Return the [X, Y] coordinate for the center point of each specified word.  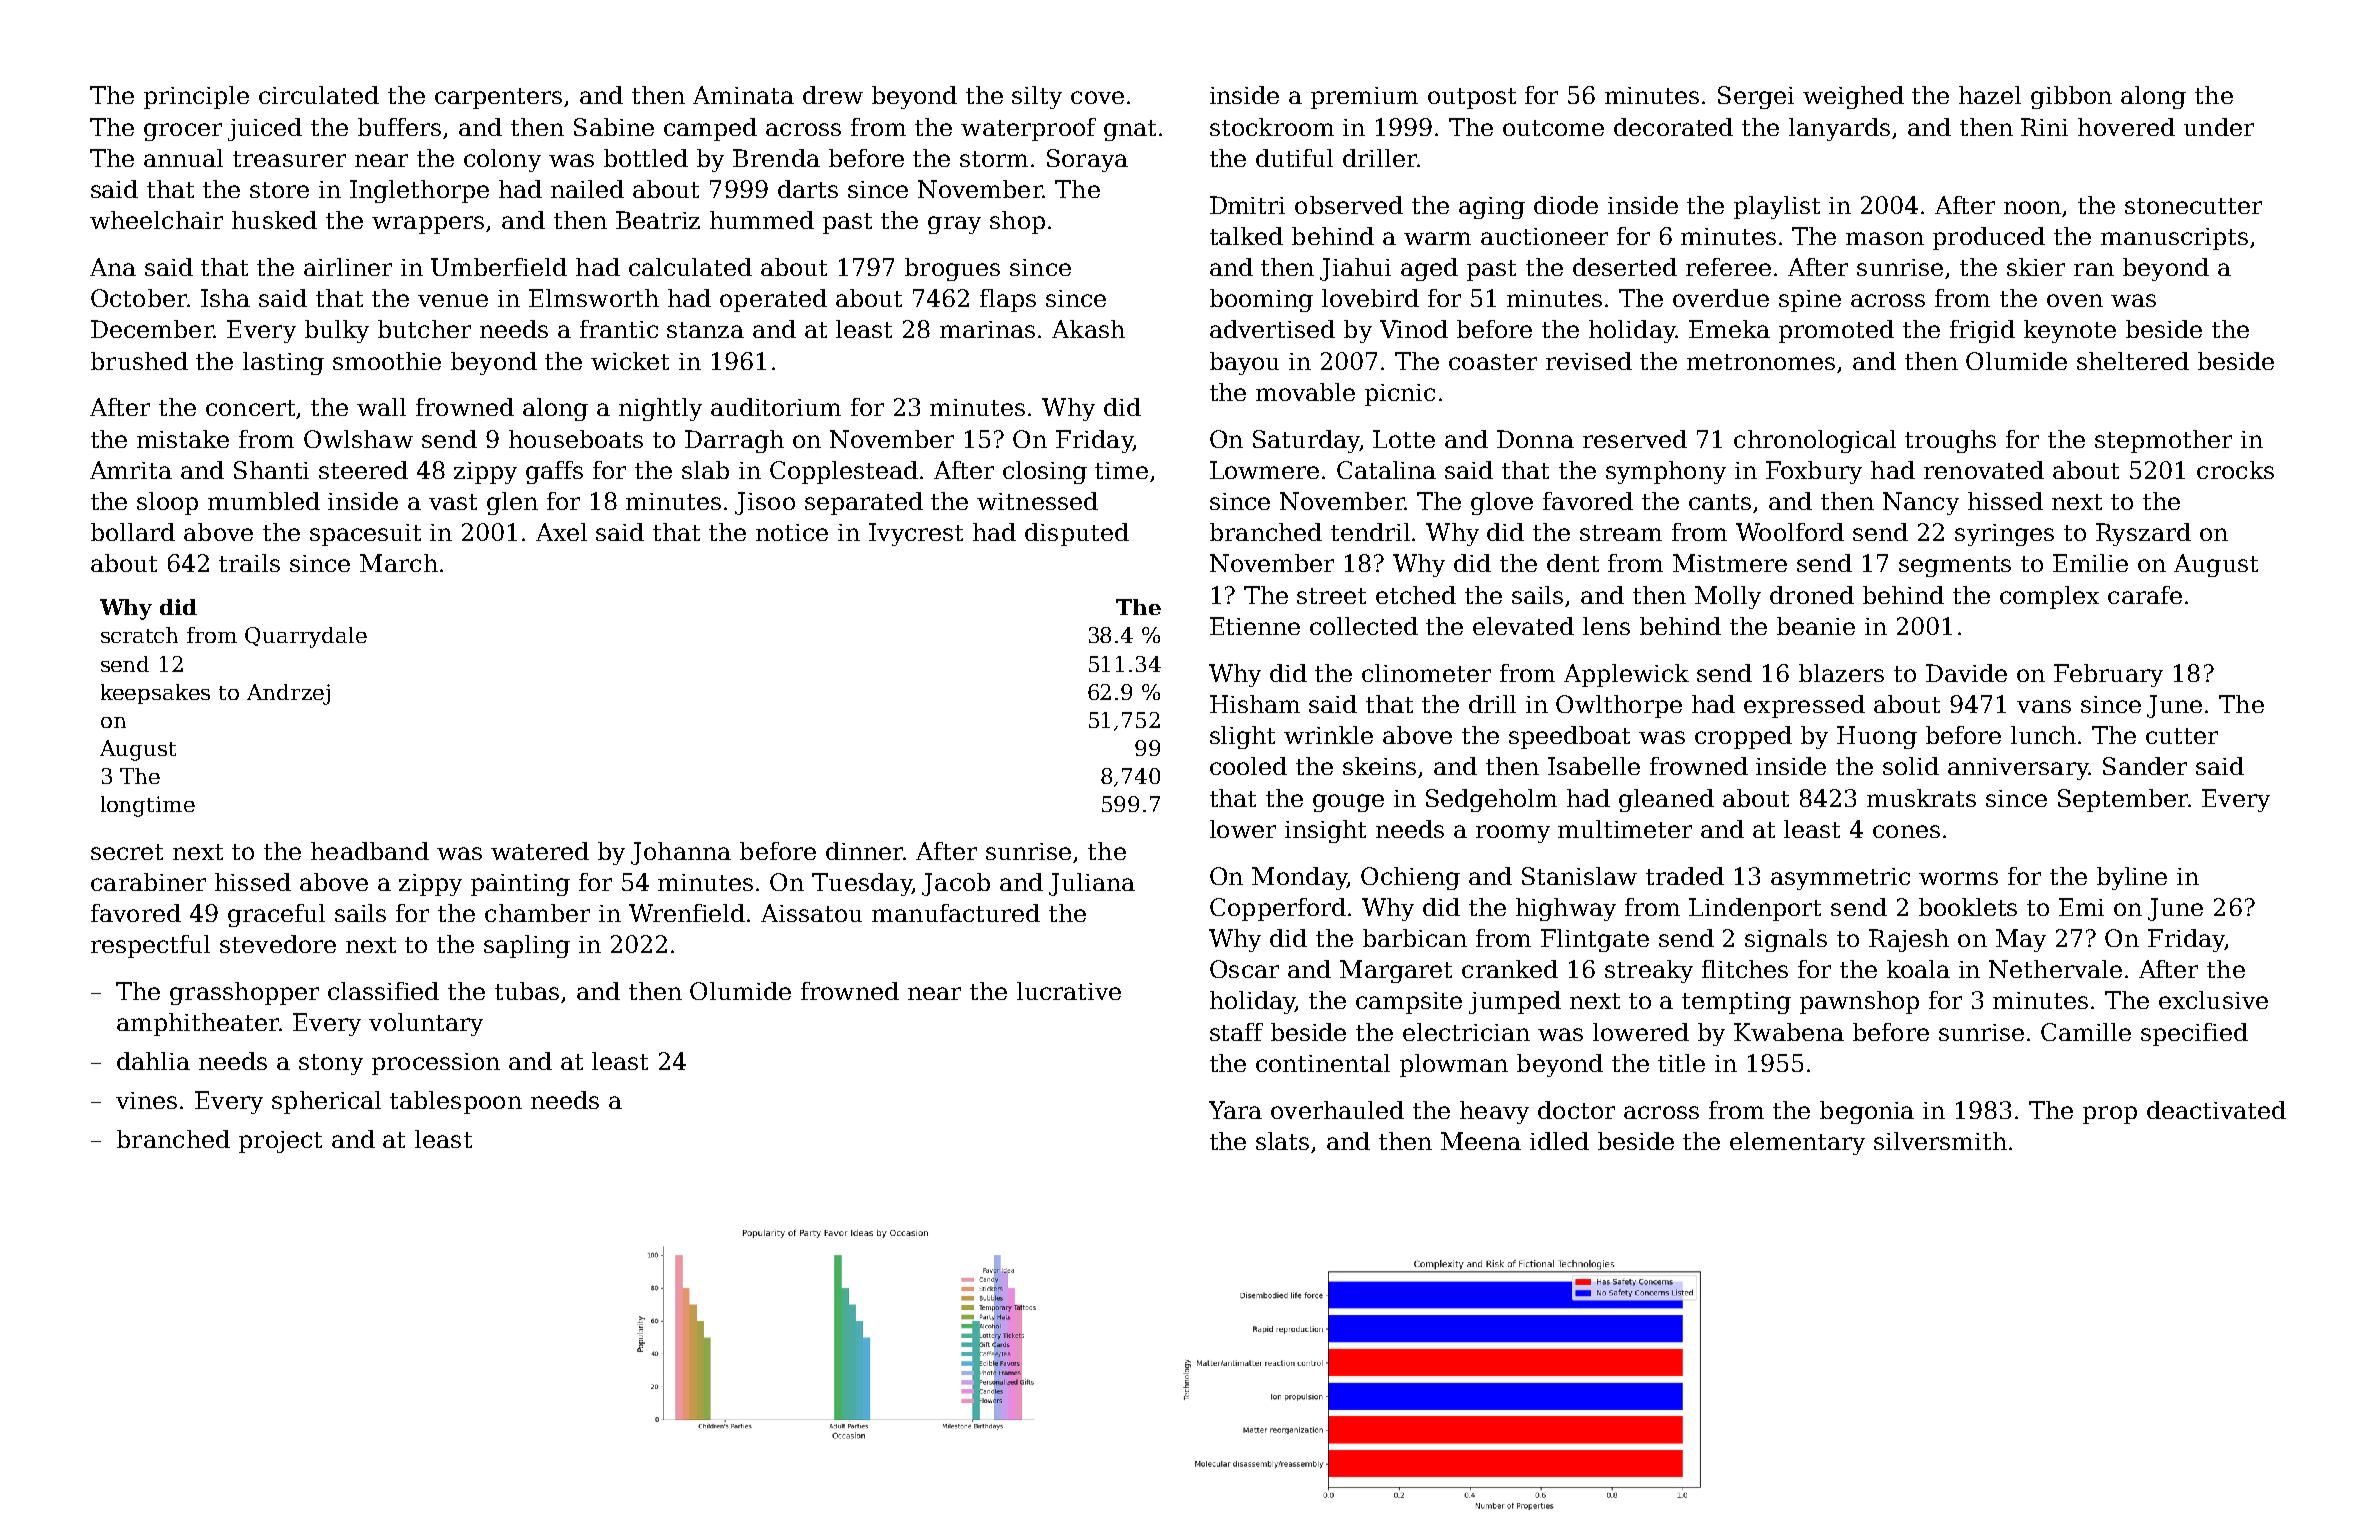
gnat [1130, 130]
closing [1045, 472]
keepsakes [155, 694]
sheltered [2133, 361]
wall [381, 407]
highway [1566, 909]
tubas [527, 991]
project [280, 1142]
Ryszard [2143, 534]
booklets [1968, 907]
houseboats [576, 439]
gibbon [2071, 97]
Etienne [1255, 626]
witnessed [1037, 501]
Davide [1966, 673]
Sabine [614, 127]
